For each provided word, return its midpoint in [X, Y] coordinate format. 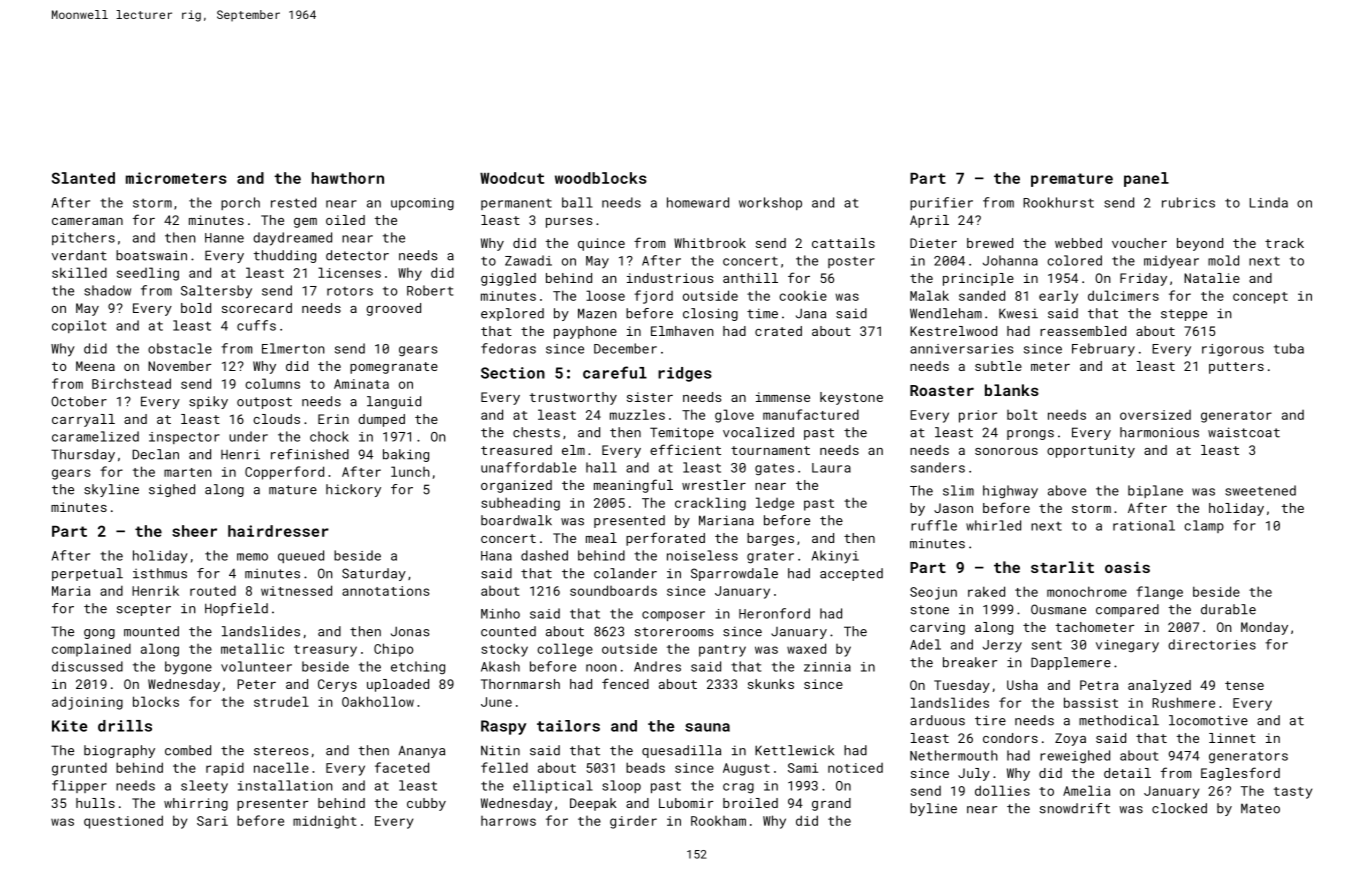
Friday [1143, 279]
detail [1127, 773]
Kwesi [1018, 313]
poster [851, 262]
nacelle [281, 767]
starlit [1062, 567]
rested [293, 202]
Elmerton [293, 348]
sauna [707, 727]
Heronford [774, 613]
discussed [87, 666]
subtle [998, 366]
